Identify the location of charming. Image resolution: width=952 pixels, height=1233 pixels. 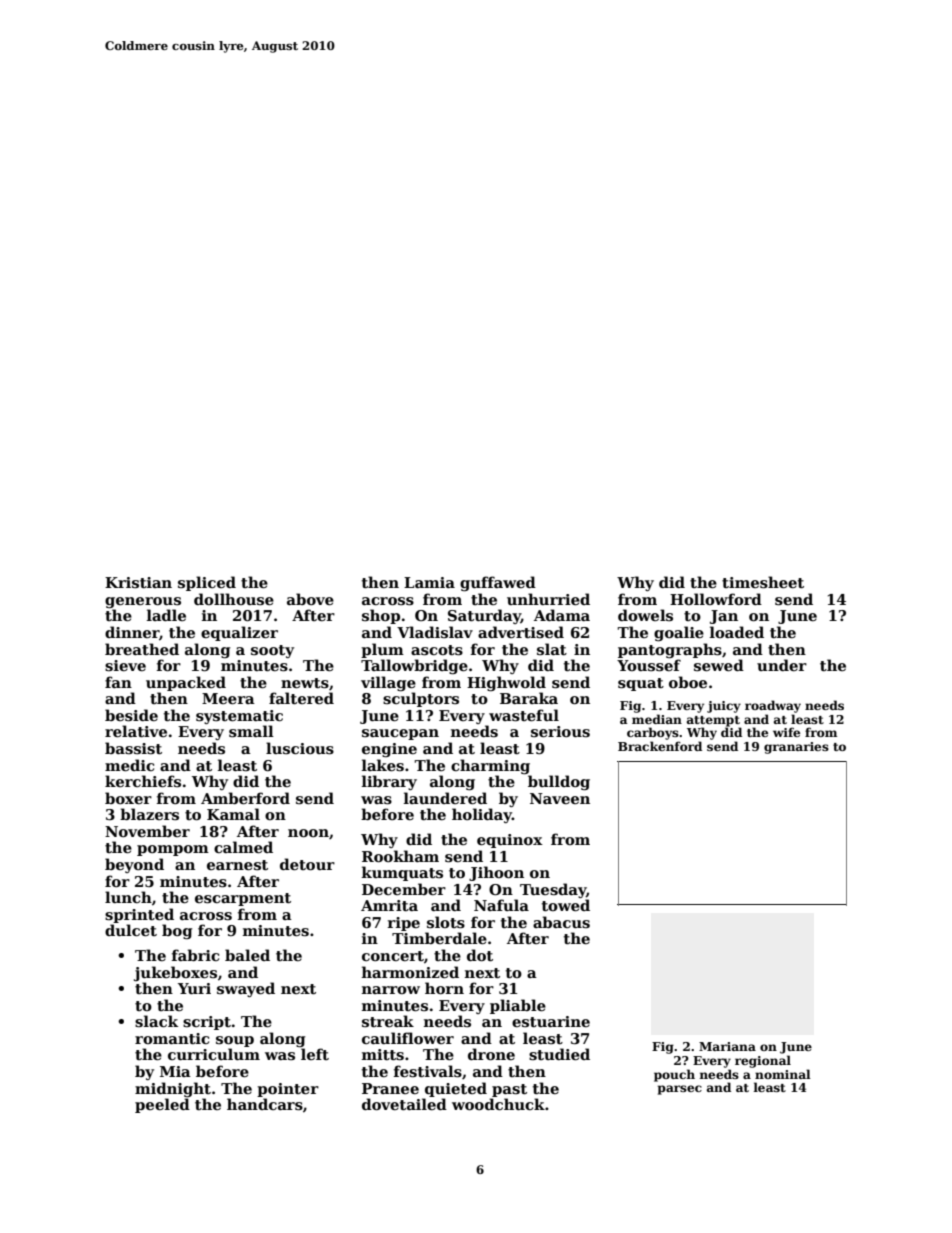
(490, 766).
